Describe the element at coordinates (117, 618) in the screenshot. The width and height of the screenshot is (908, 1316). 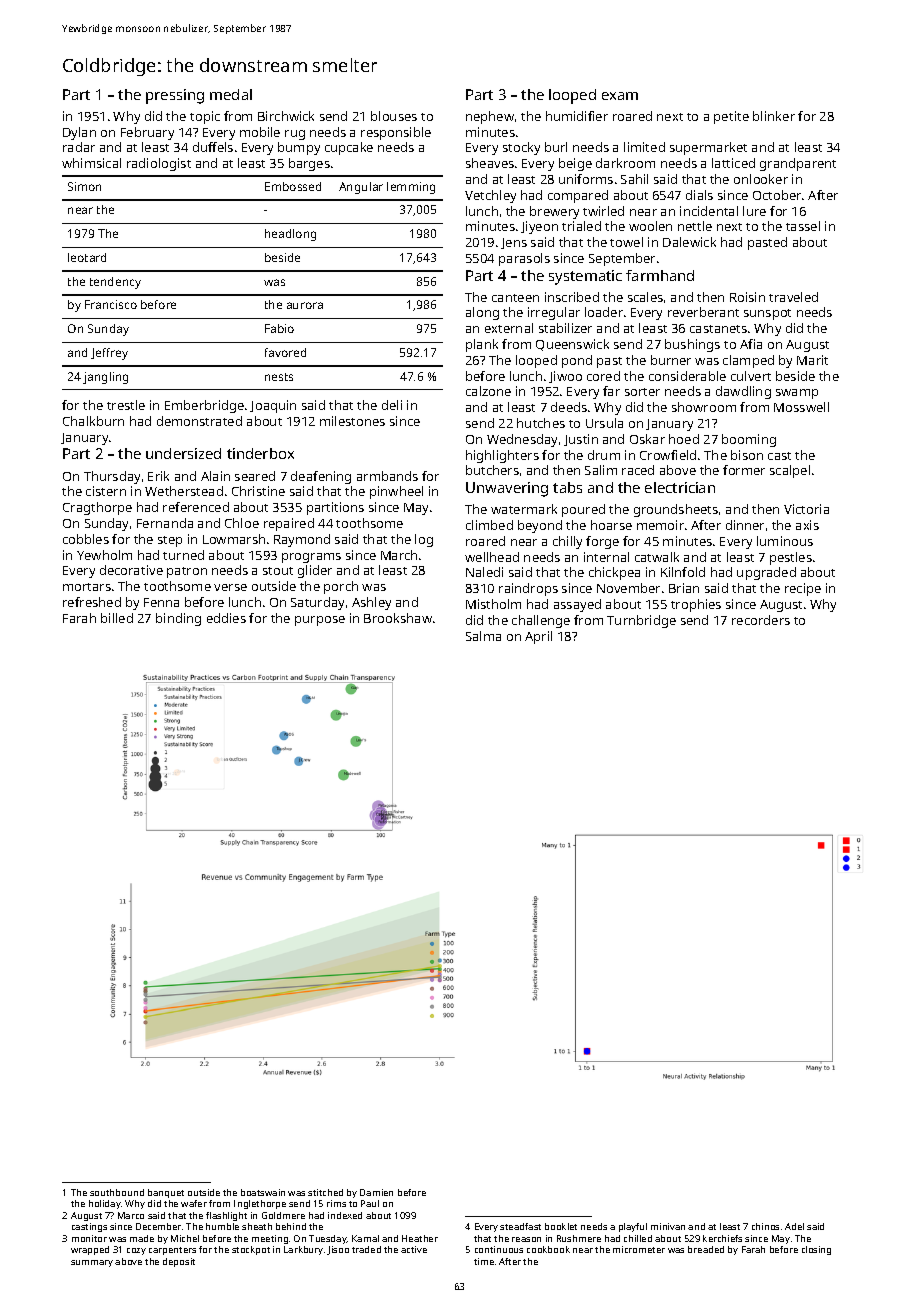
I see `billed` at that location.
